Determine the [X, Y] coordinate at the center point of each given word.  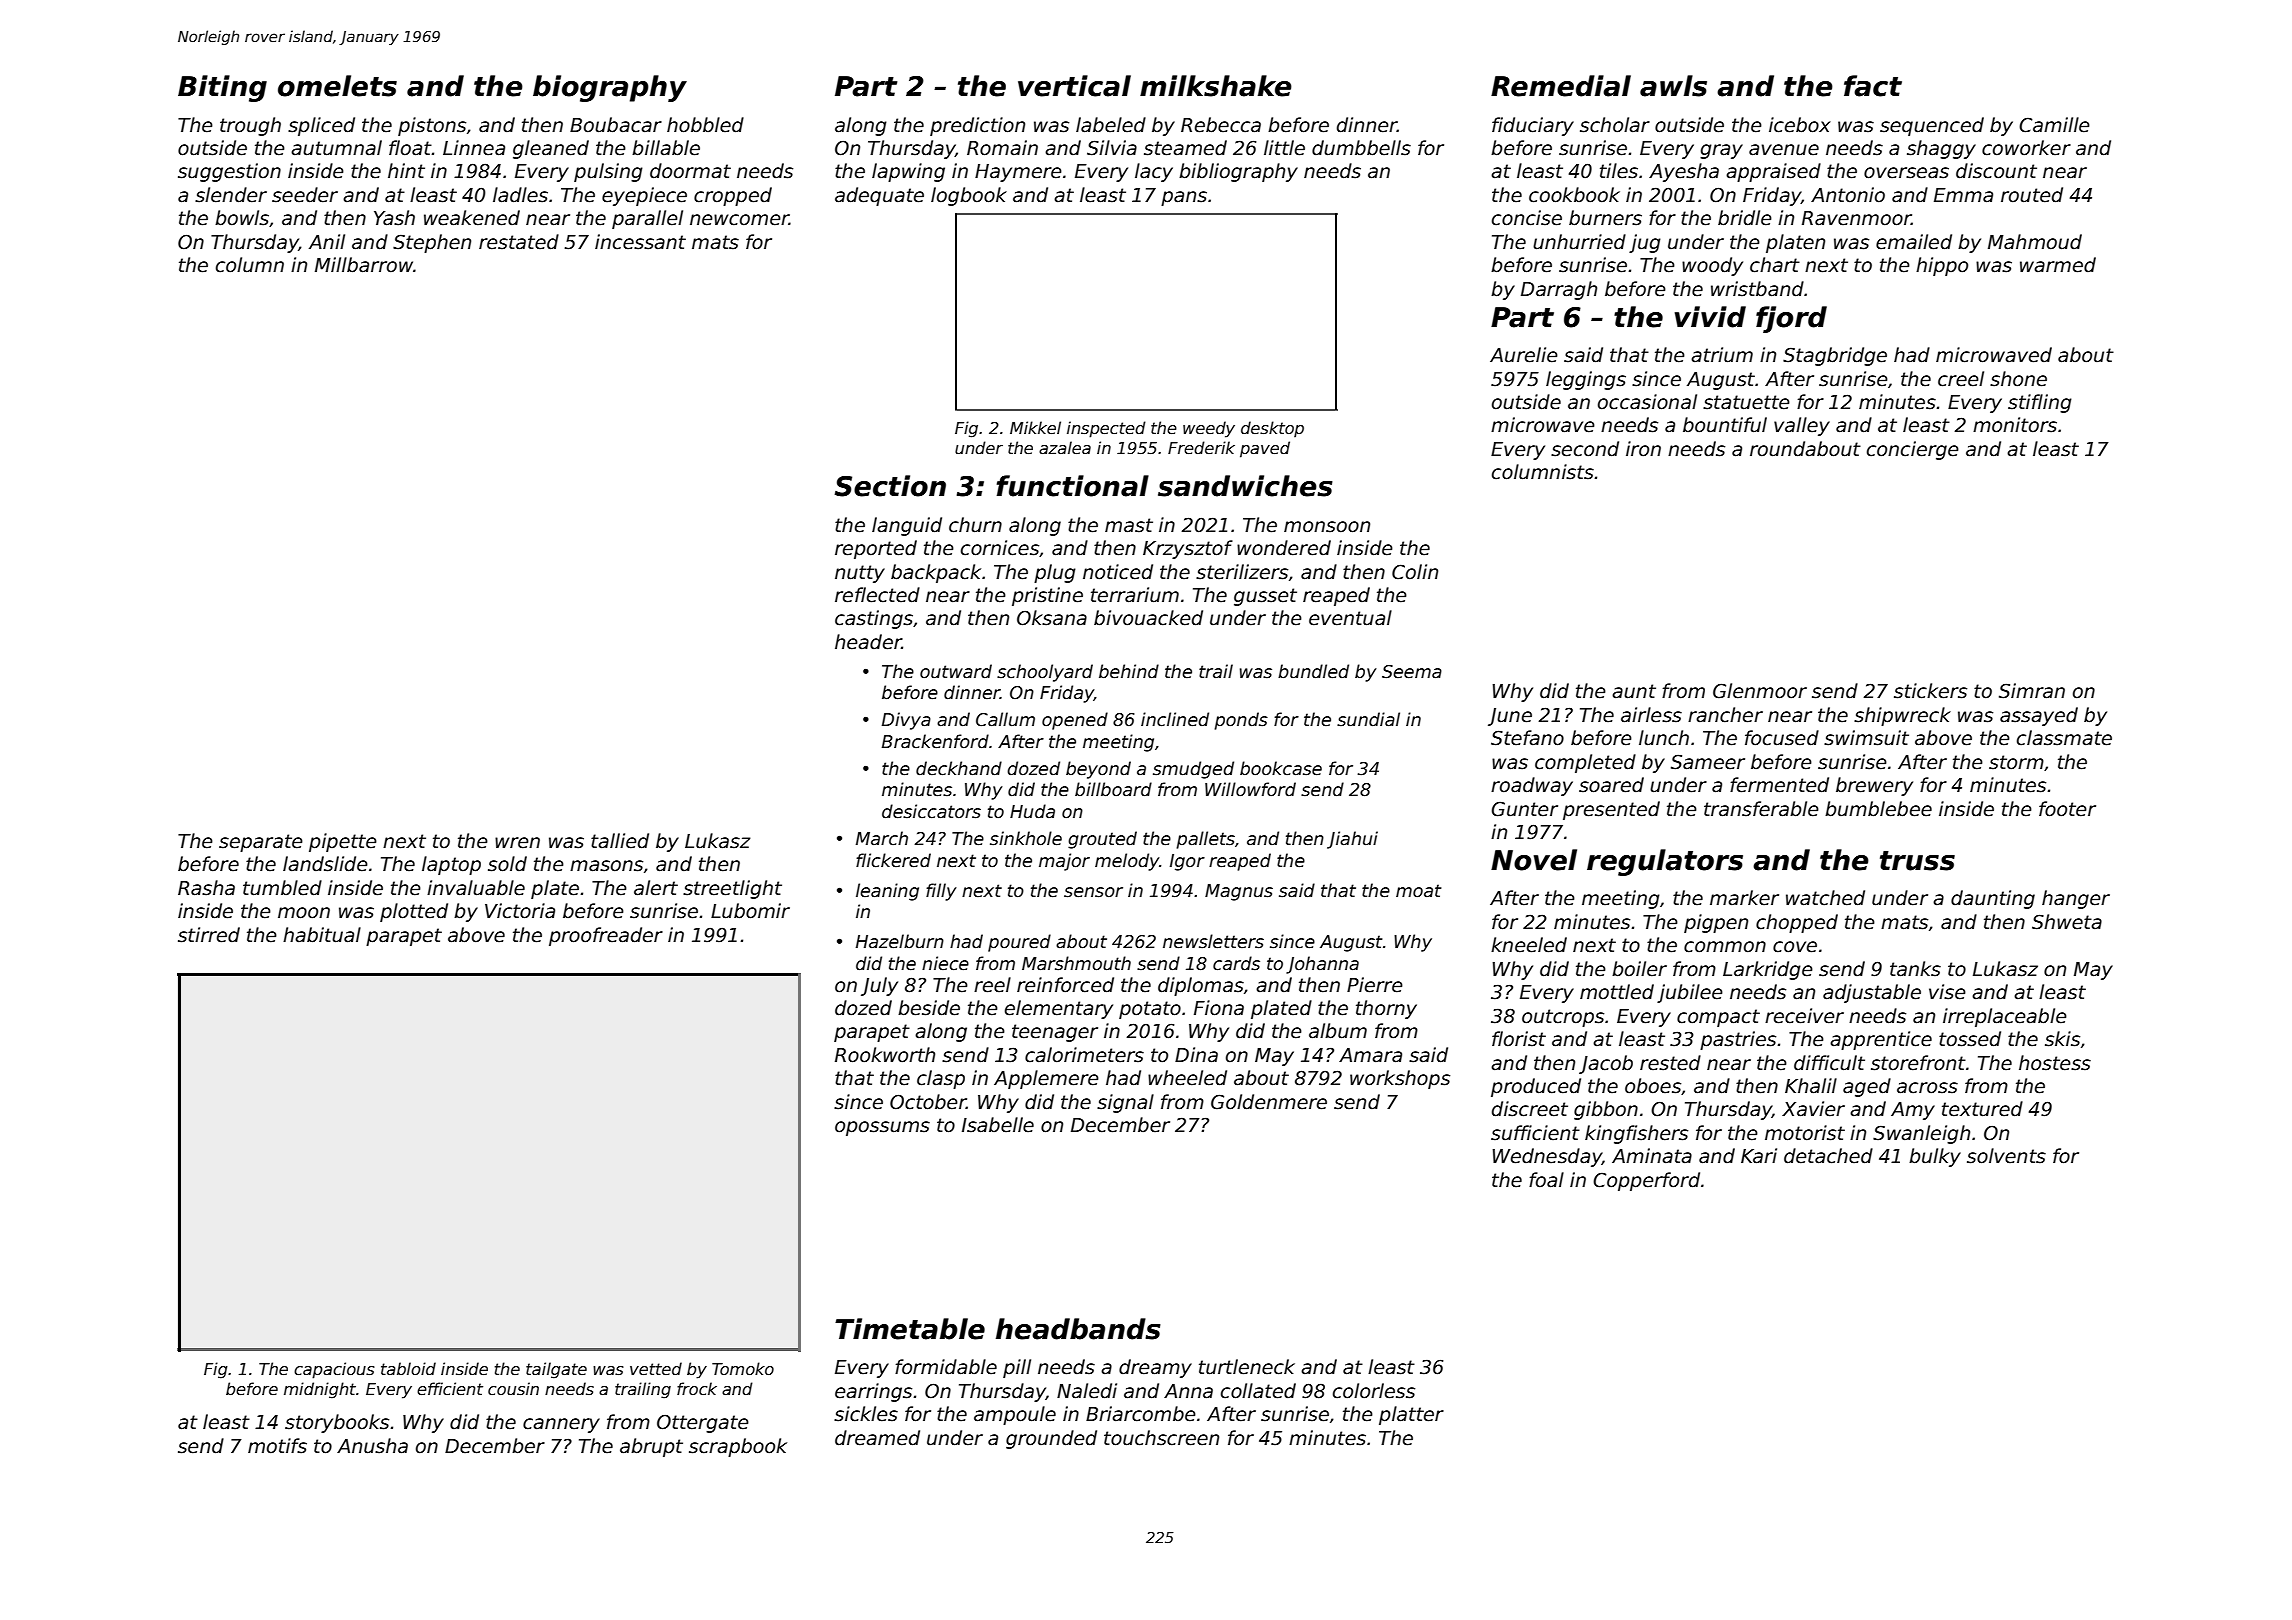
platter [1411, 1415]
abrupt [651, 1447]
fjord [1791, 319]
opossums [882, 1128]
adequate [879, 196]
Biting [222, 88]
